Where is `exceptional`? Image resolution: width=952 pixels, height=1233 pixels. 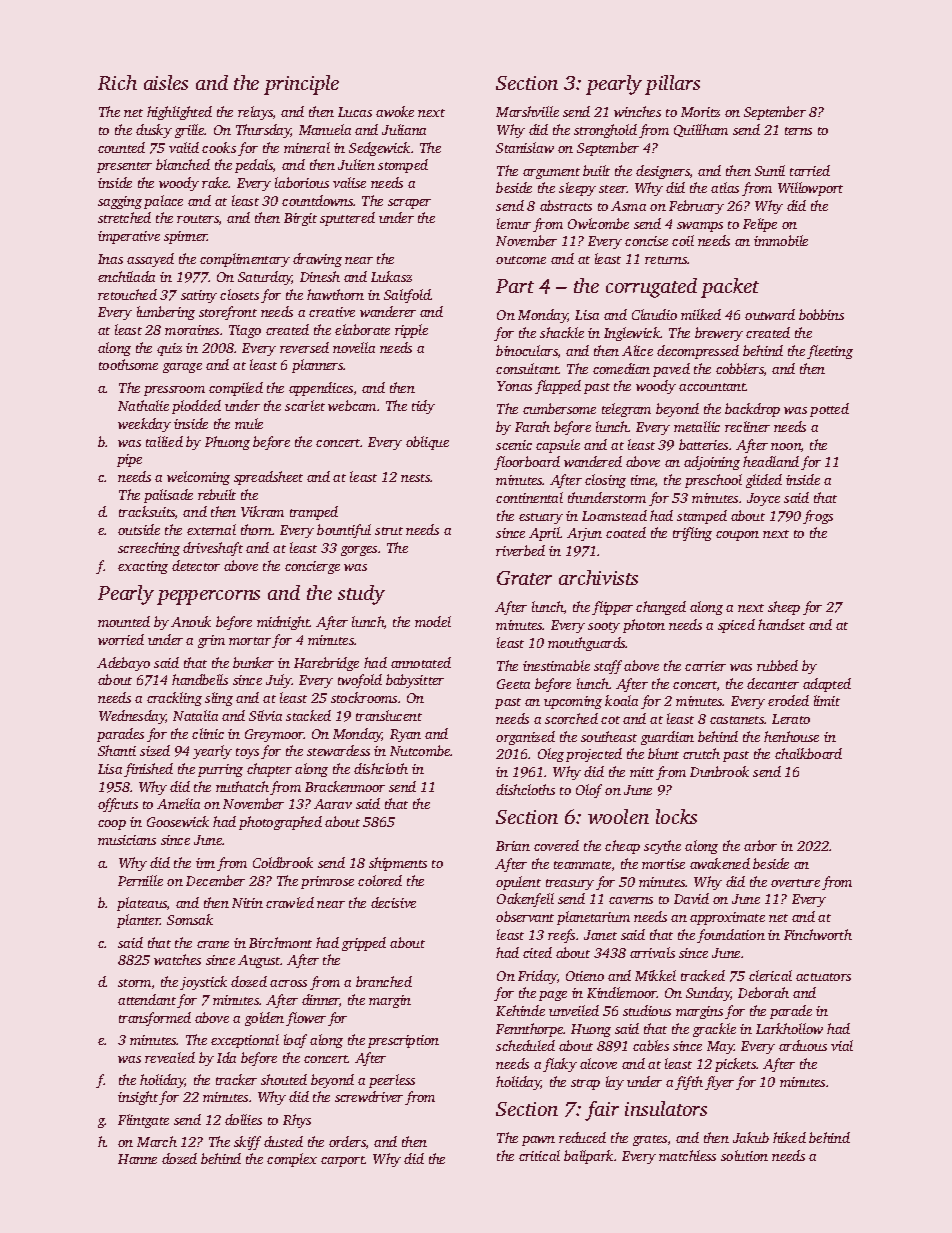 exceptional is located at coordinates (245, 1041).
